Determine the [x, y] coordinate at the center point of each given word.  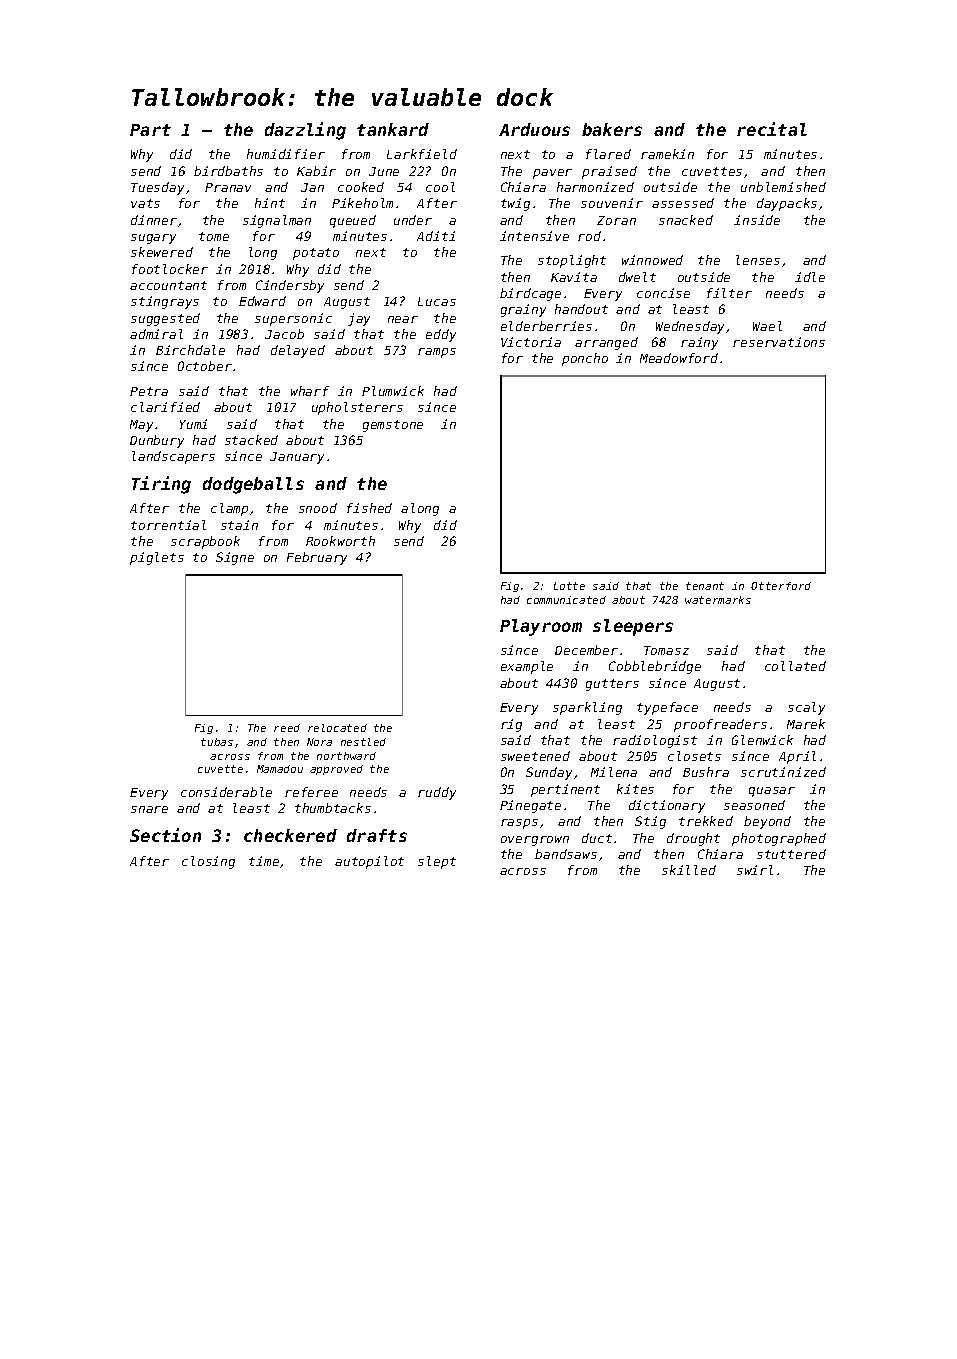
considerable [226, 792]
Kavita [574, 277]
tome [214, 236]
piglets [157, 558]
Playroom [541, 627]
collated [795, 666]
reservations [779, 342]
